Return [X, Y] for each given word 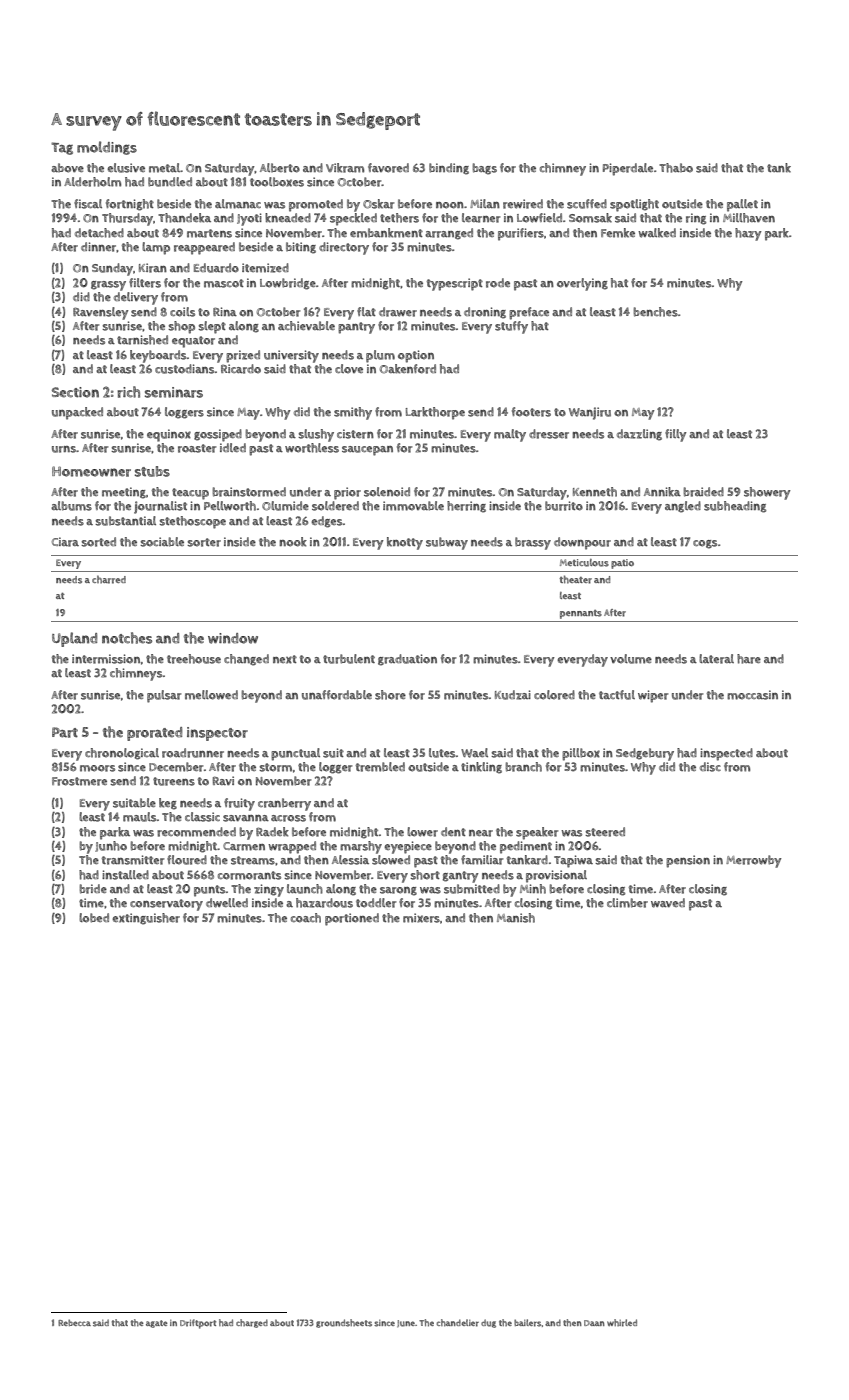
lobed [94, 918]
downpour [582, 543]
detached [99, 233]
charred [109, 579]
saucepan [367, 451]
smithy [353, 413]
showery [767, 493]
